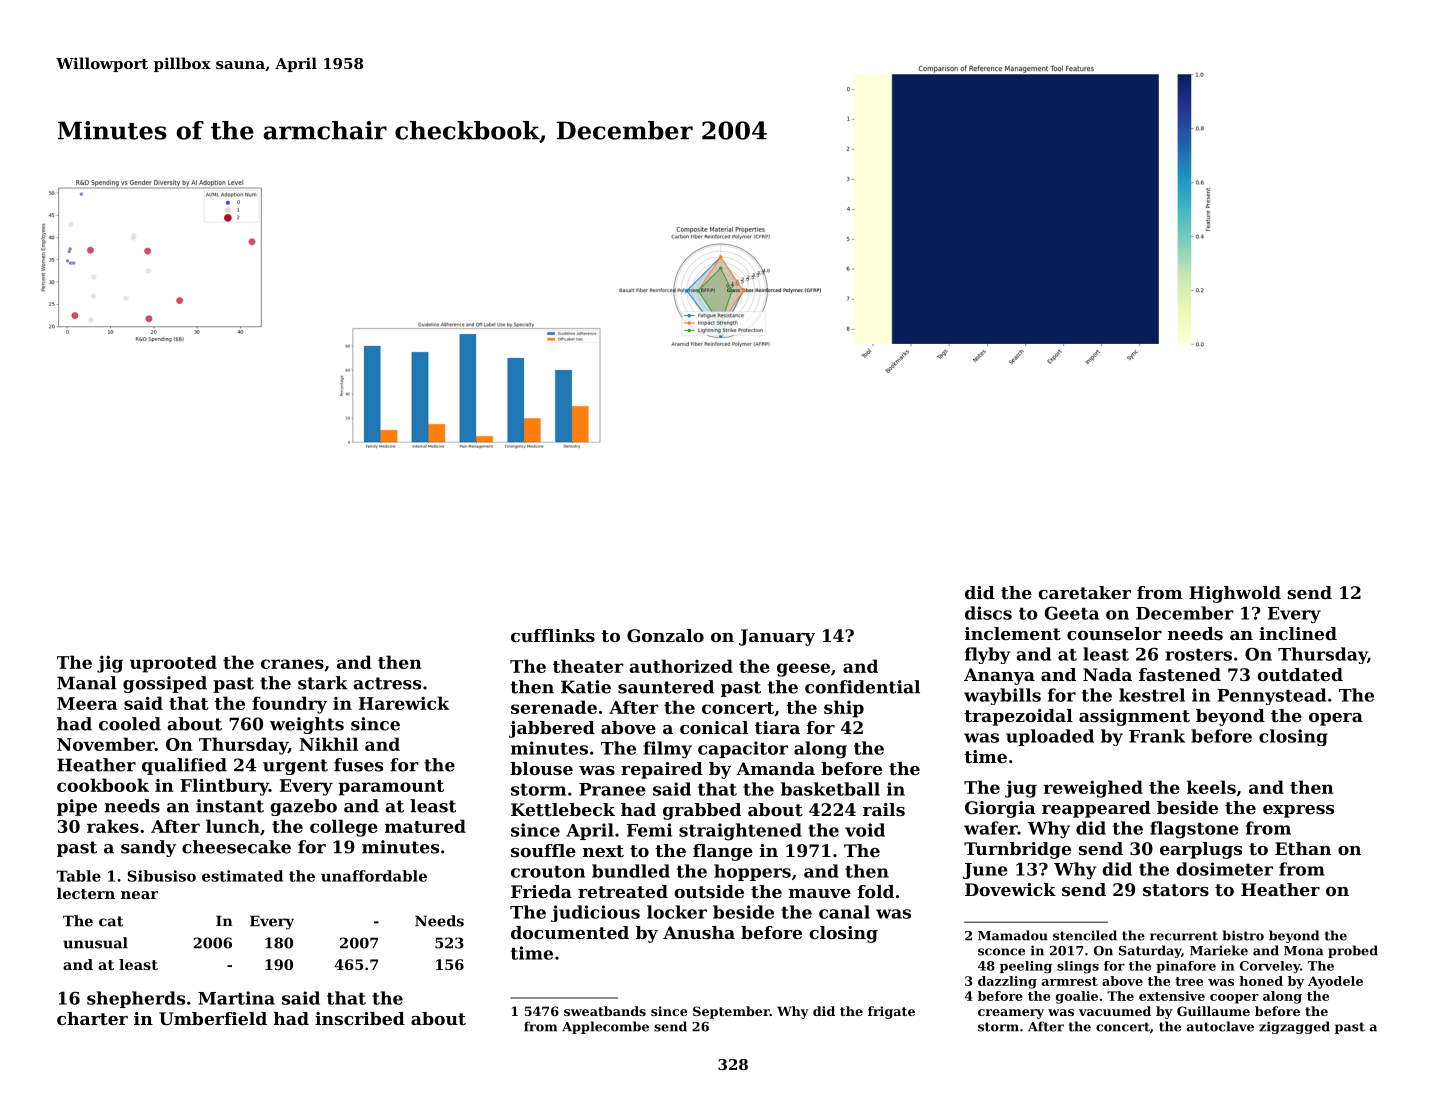  I want to click on Umberfield, so click(213, 1018).
